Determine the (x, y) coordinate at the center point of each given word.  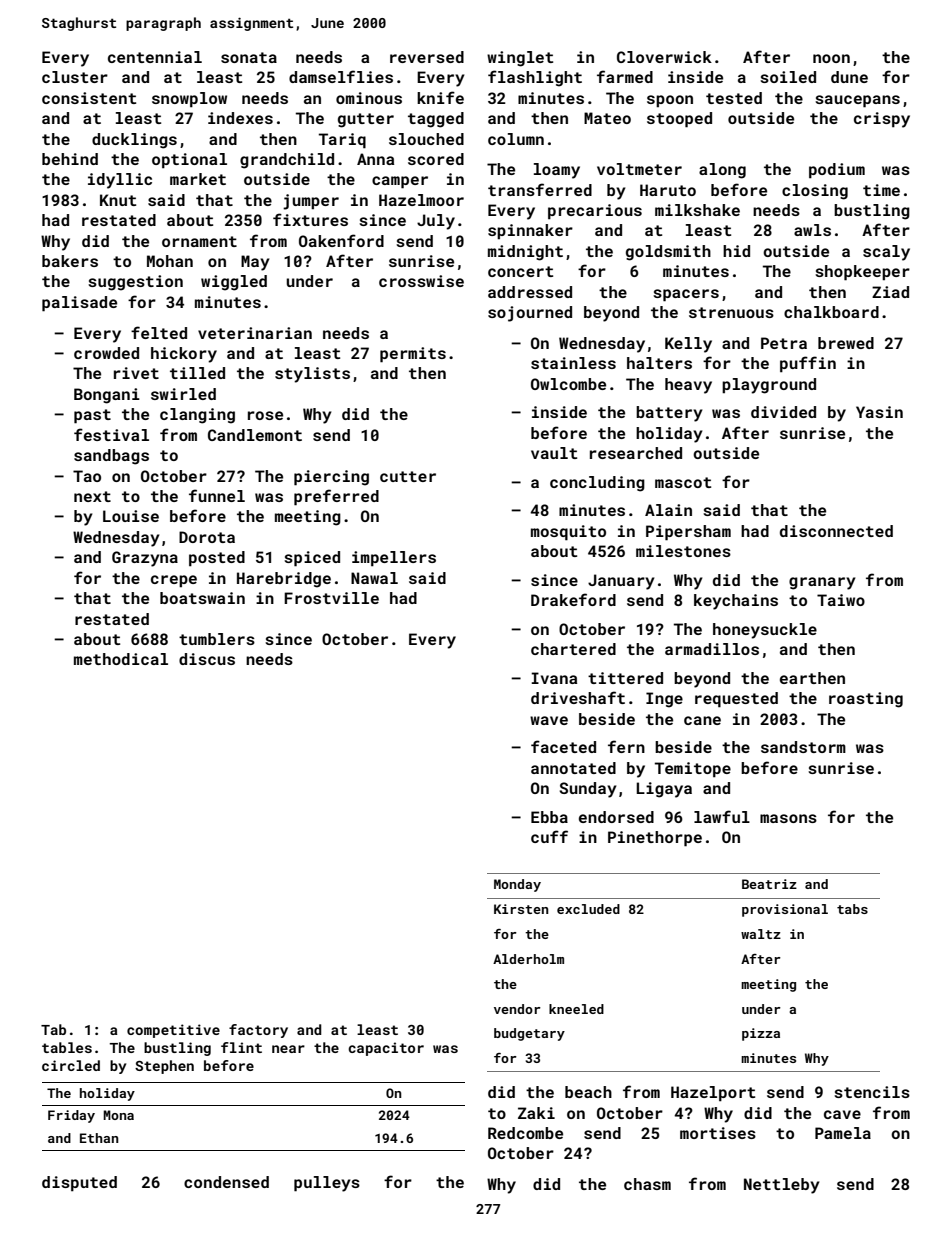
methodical (121, 659)
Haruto (668, 190)
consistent (89, 98)
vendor (517, 1009)
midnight (525, 253)
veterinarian (255, 333)
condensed (226, 1182)
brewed (846, 343)
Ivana (554, 678)
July (436, 222)
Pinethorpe (655, 839)
